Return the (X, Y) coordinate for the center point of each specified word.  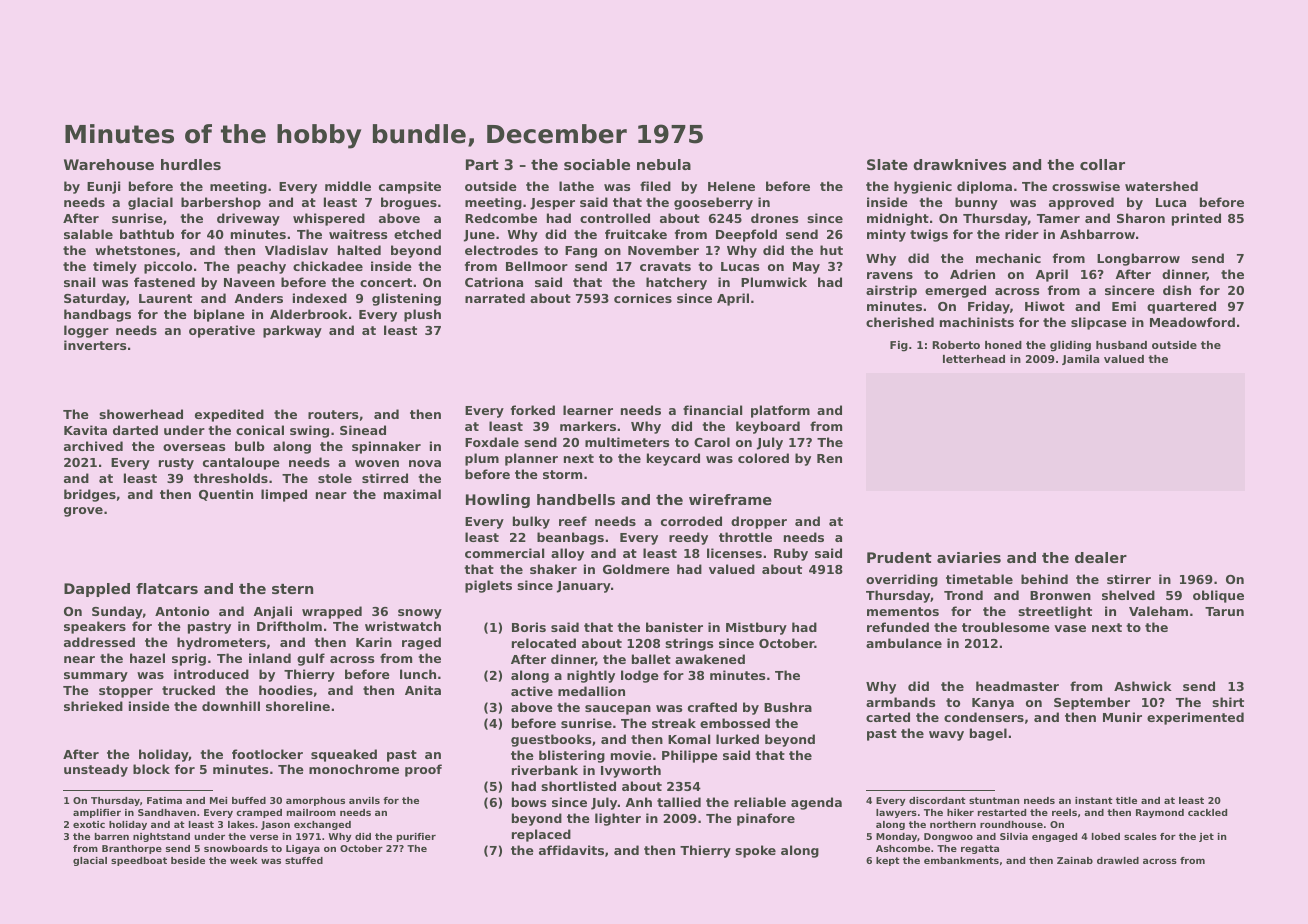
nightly (591, 676)
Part (482, 164)
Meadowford (1192, 322)
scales (1140, 836)
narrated (495, 298)
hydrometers (221, 643)
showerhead (141, 414)
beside (188, 860)
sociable (597, 164)
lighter (618, 819)
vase (1070, 628)
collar (1102, 164)
